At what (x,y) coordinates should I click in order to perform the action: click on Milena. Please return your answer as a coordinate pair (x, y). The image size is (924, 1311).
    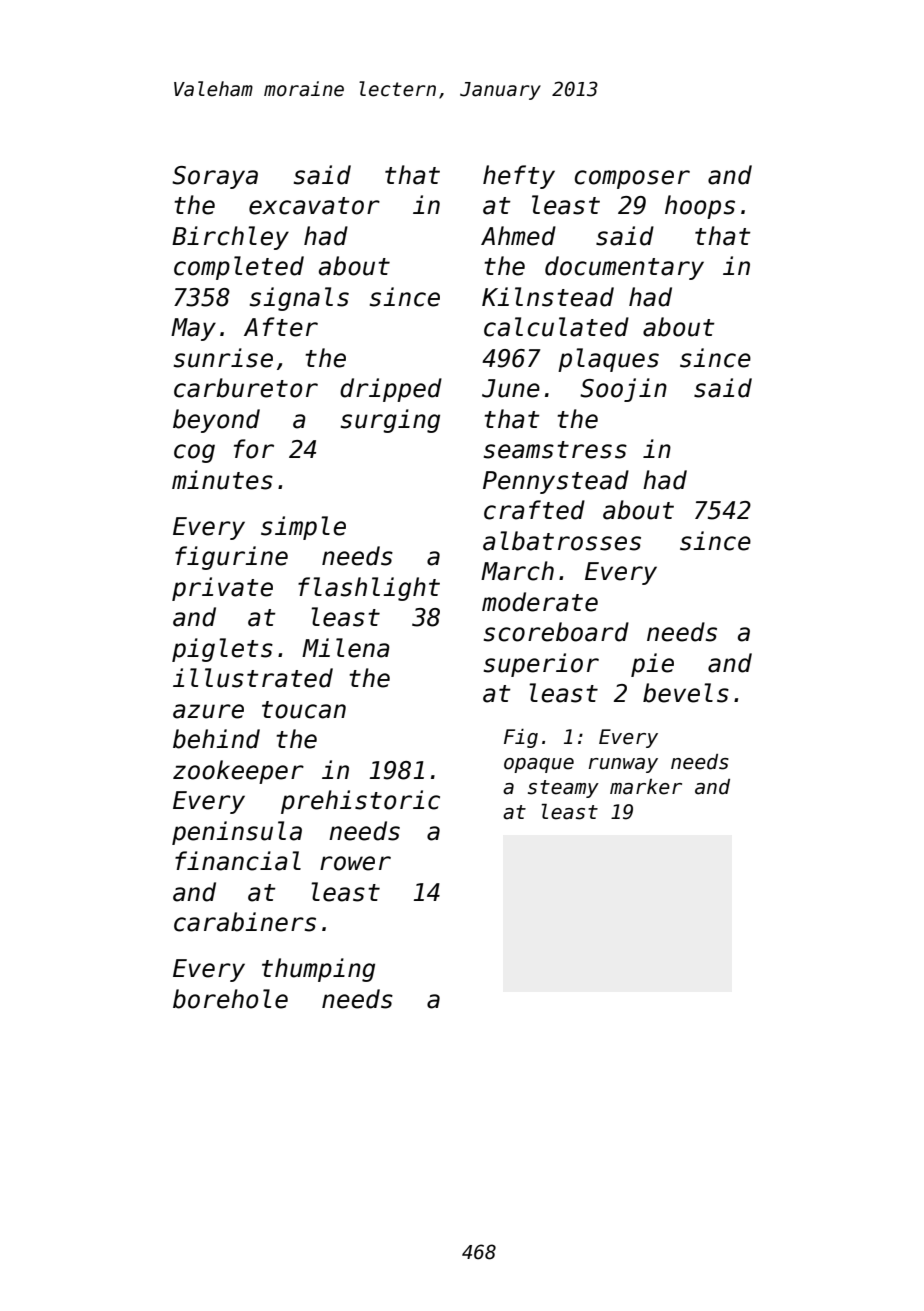
    Looking at the image, I should click on (346, 648).
